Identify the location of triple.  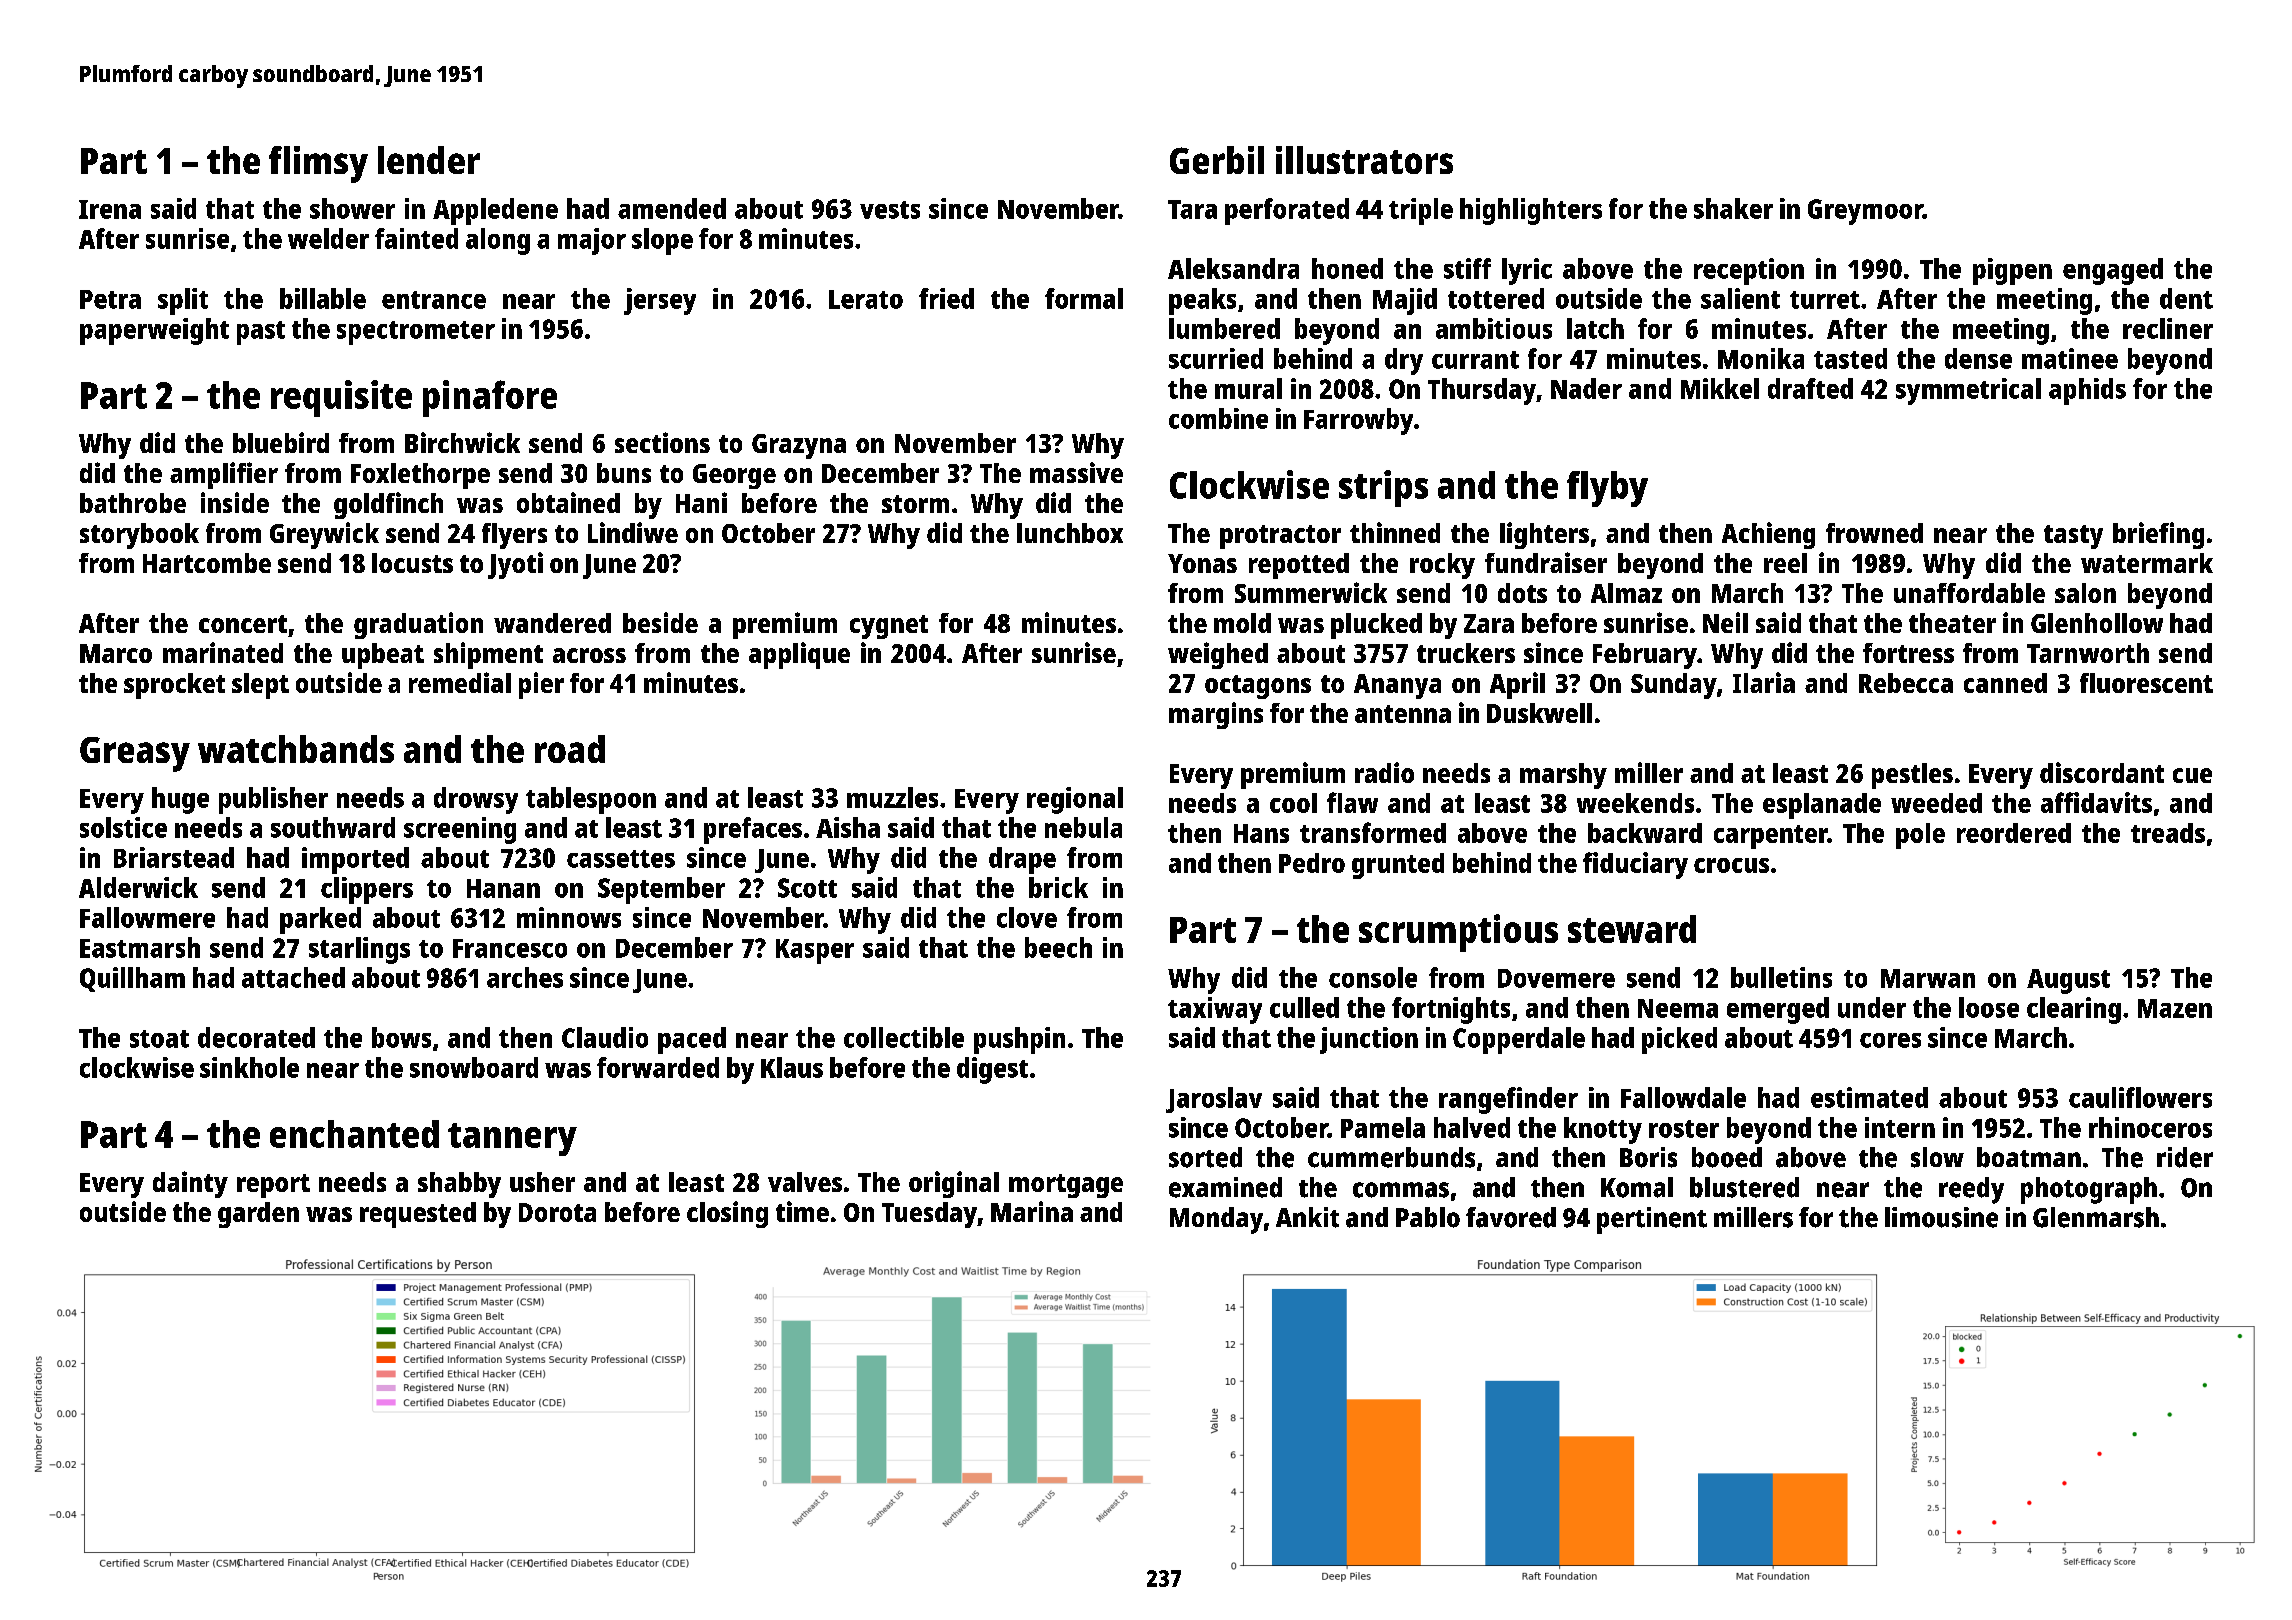
(1421, 211).
